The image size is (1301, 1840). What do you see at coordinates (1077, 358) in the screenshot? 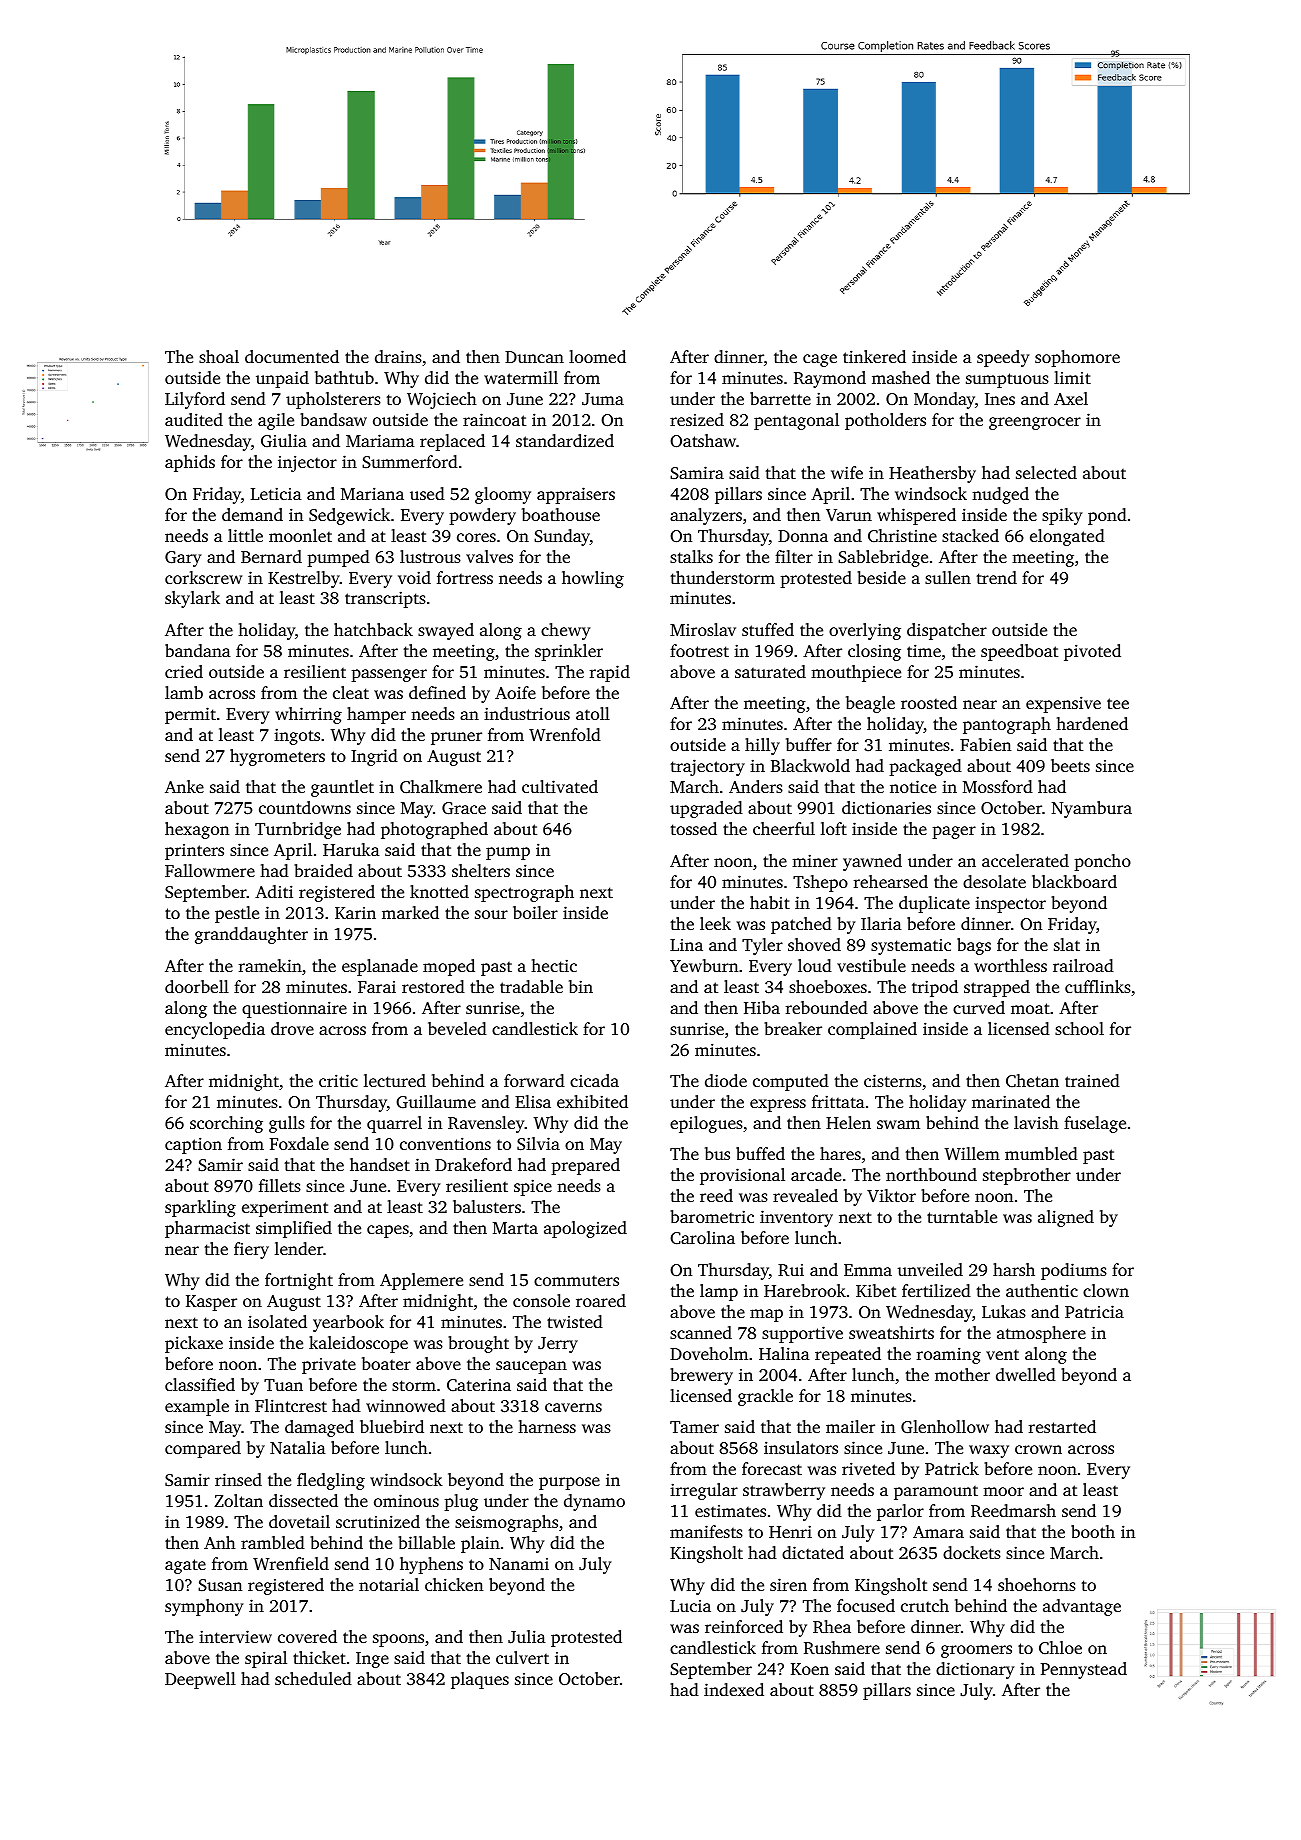
I see `sophomore` at bounding box center [1077, 358].
